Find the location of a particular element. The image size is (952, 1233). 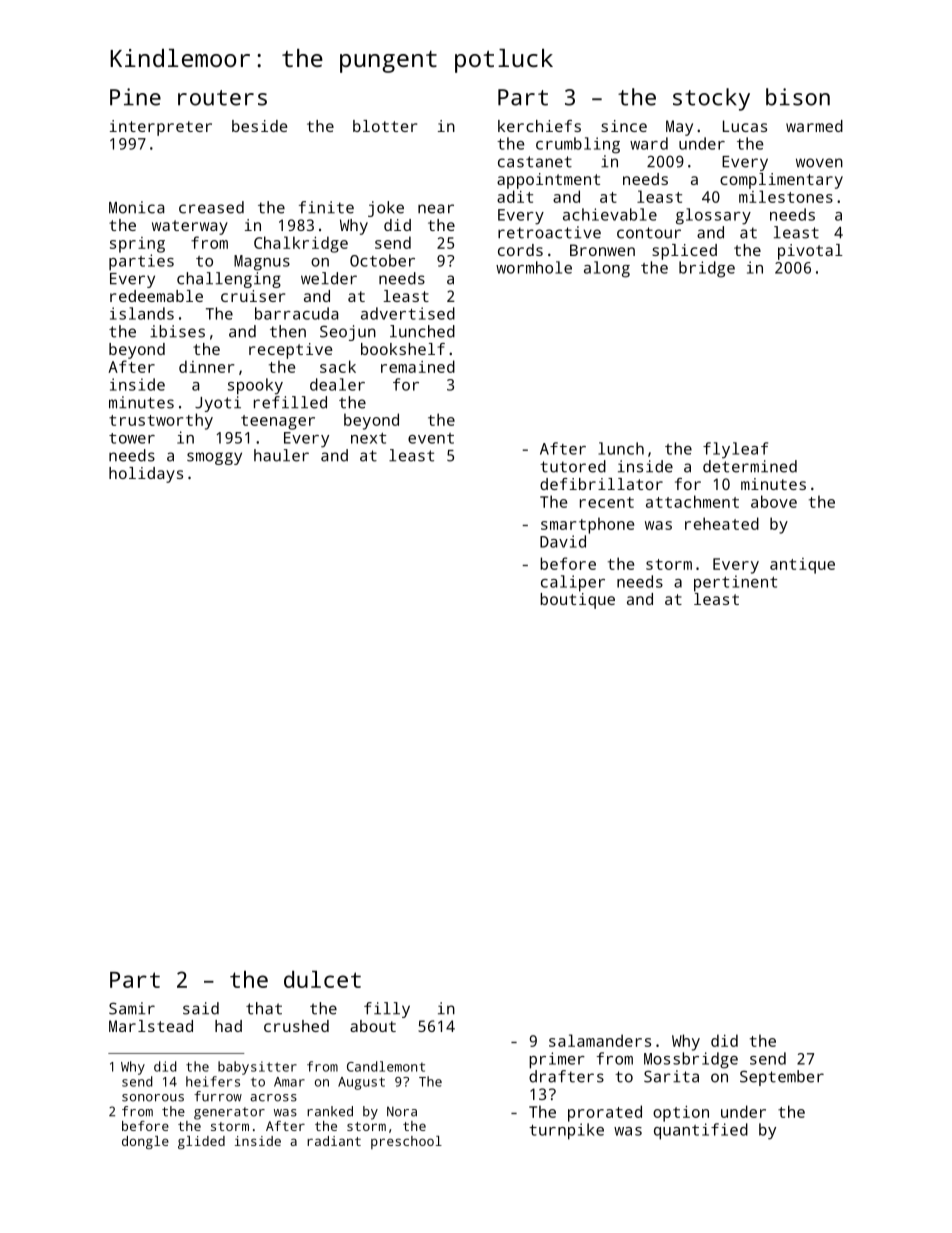

wormhole is located at coordinates (534, 267).
